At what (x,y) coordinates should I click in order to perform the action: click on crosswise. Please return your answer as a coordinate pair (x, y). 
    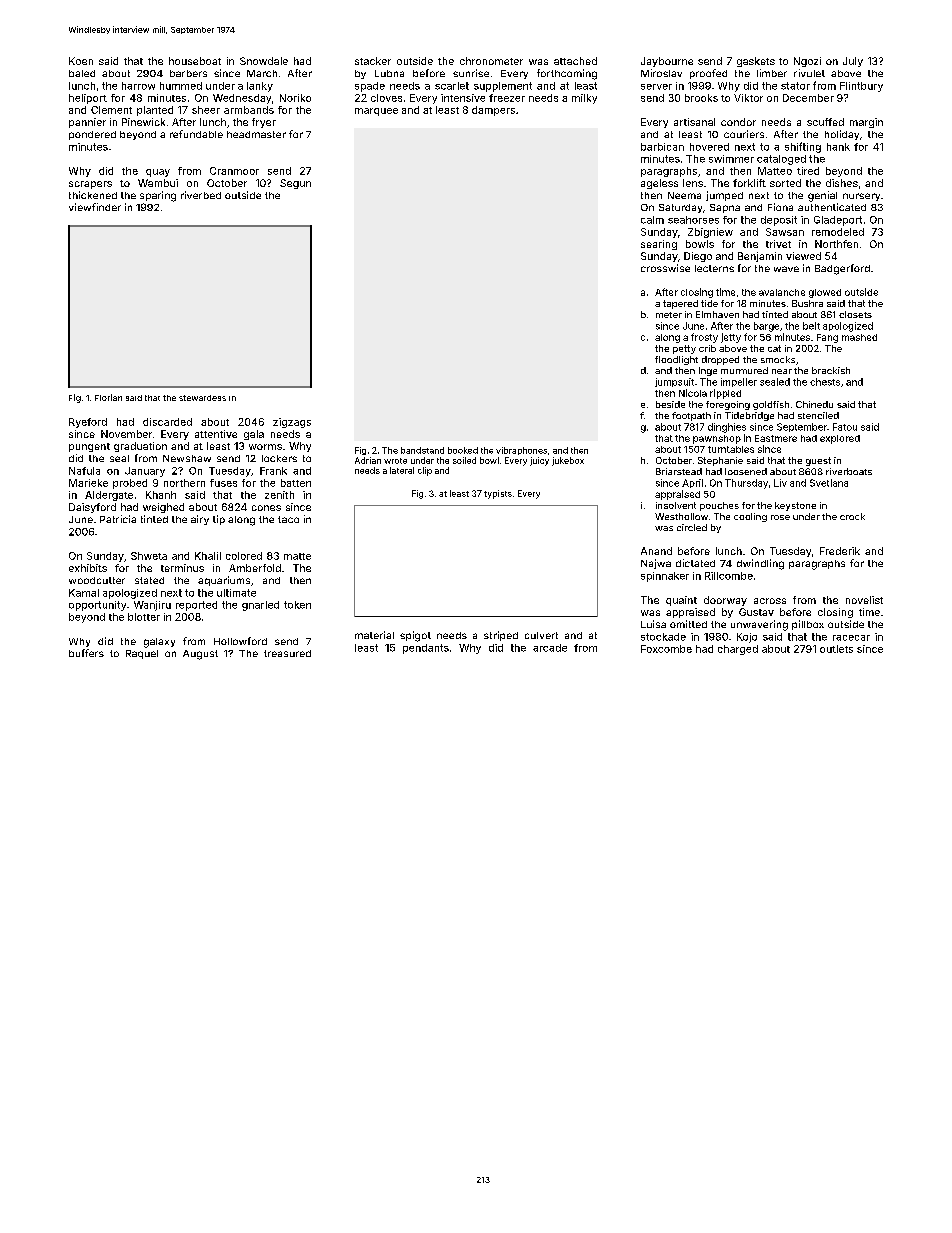
    Looking at the image, I should click on (665, 268).
